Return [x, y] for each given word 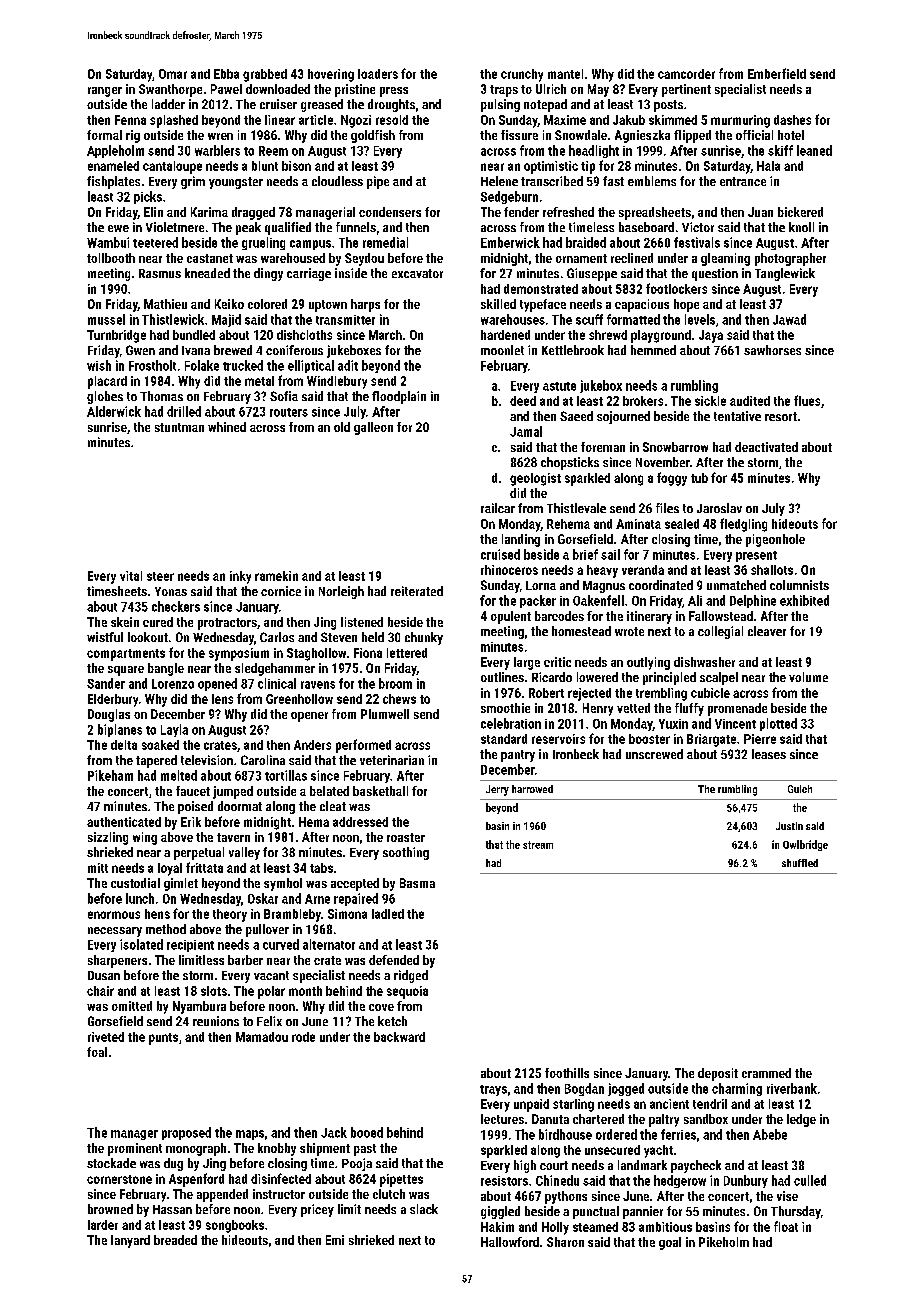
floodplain [399, 397]
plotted [778, 724]
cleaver [767, 631]
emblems [652, 181]
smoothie [505, 708]
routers [289, 412]
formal [104, 135]
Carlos [277, 637]
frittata [204, 867]
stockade [111, 1163]
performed [363, 746]
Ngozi [356, 121]
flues [807, 400]
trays [493, 1090]
